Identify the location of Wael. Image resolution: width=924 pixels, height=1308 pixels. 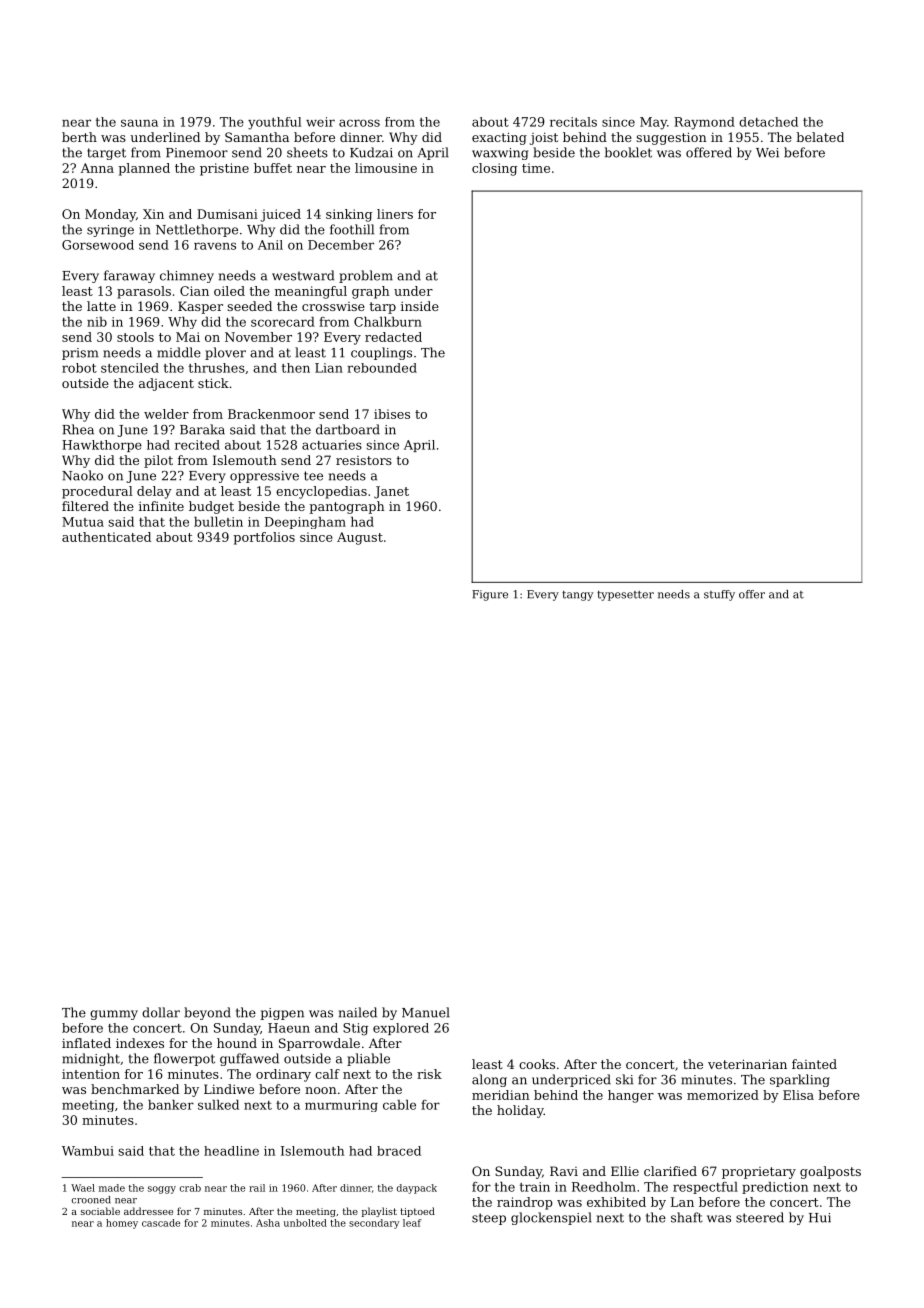
(83, 1188).
